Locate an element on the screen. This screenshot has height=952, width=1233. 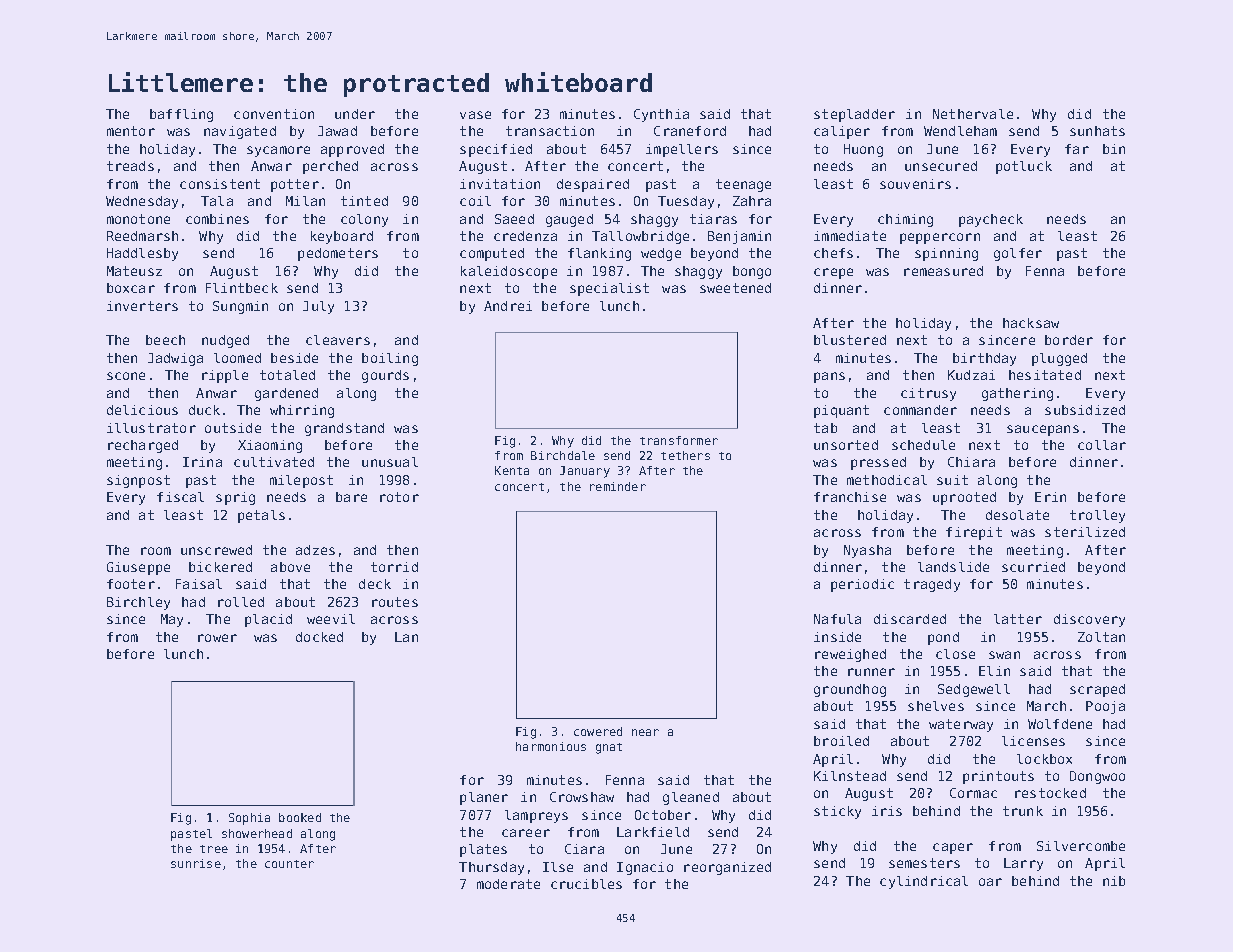
sunrise is located at coordinates (196, 863).
